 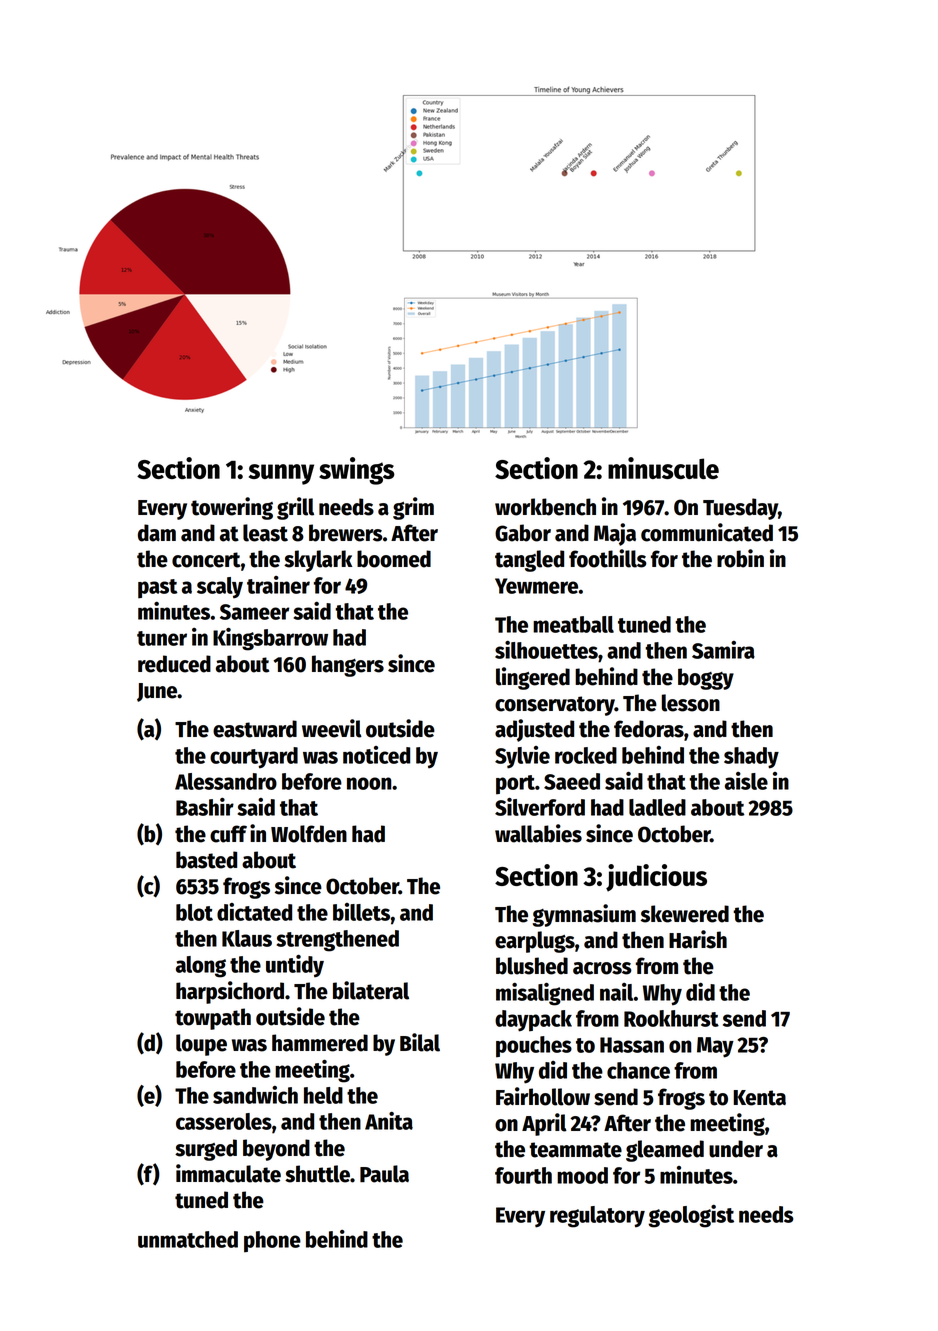 I want to click on casseroles, so click(x=224, y=1121).
